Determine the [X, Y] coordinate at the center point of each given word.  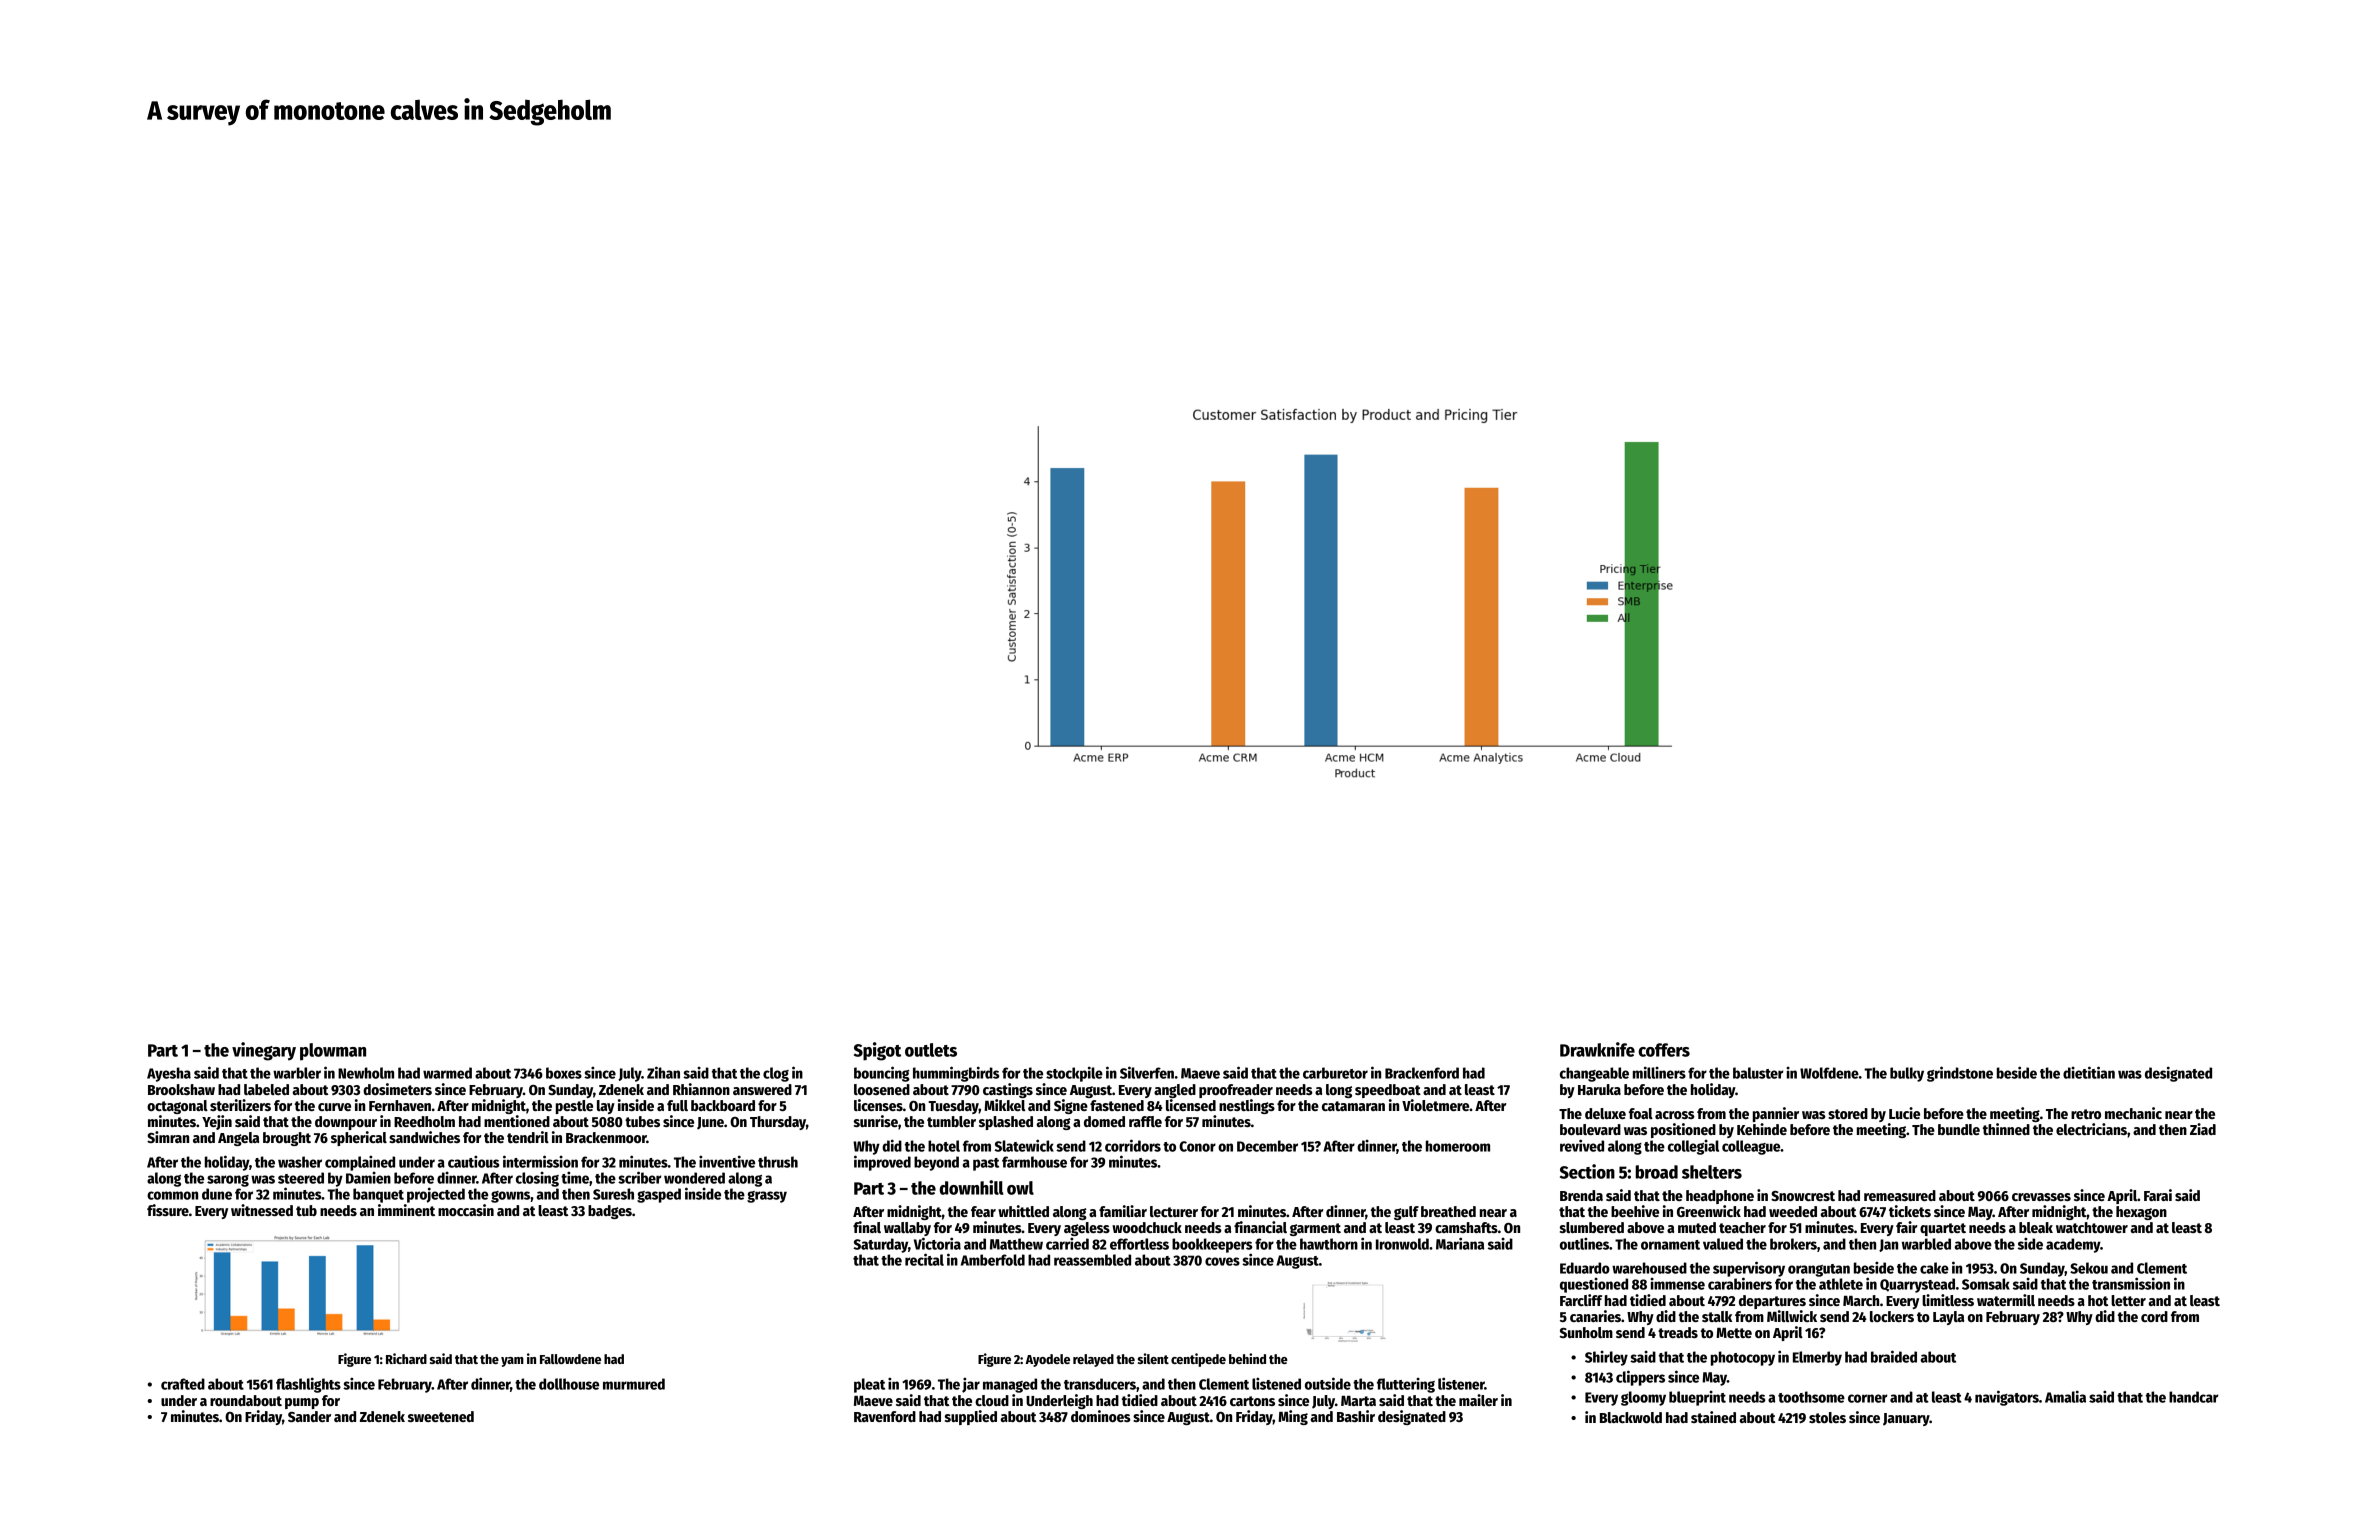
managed [1010, 1385]
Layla [1948, 1318]
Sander [309, 1416]
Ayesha [169, 1074]
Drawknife [1597, 1049]
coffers [1664, 1050]
